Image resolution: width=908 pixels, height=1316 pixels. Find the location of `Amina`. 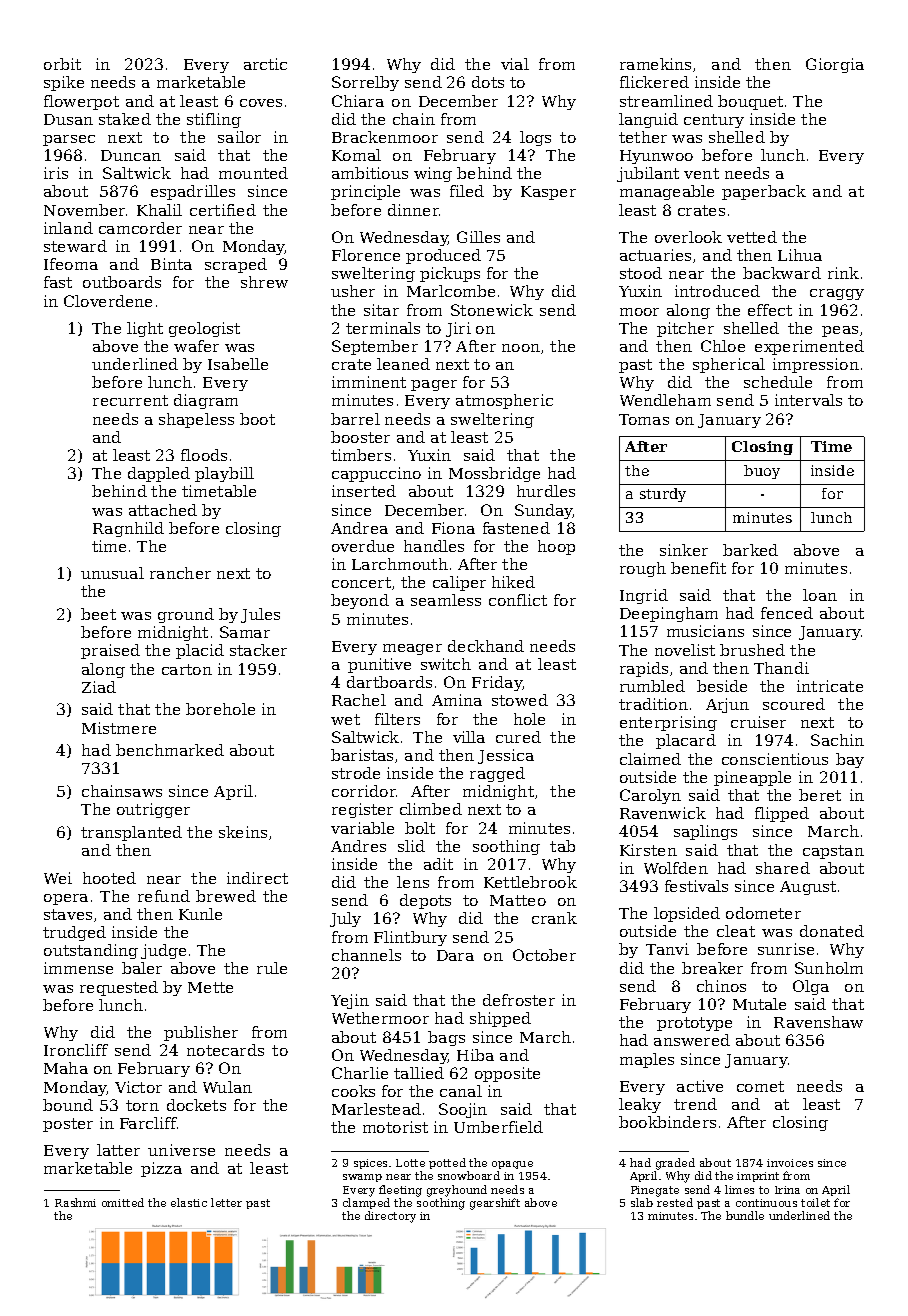

Amina is located at coordinates (457, 700).
